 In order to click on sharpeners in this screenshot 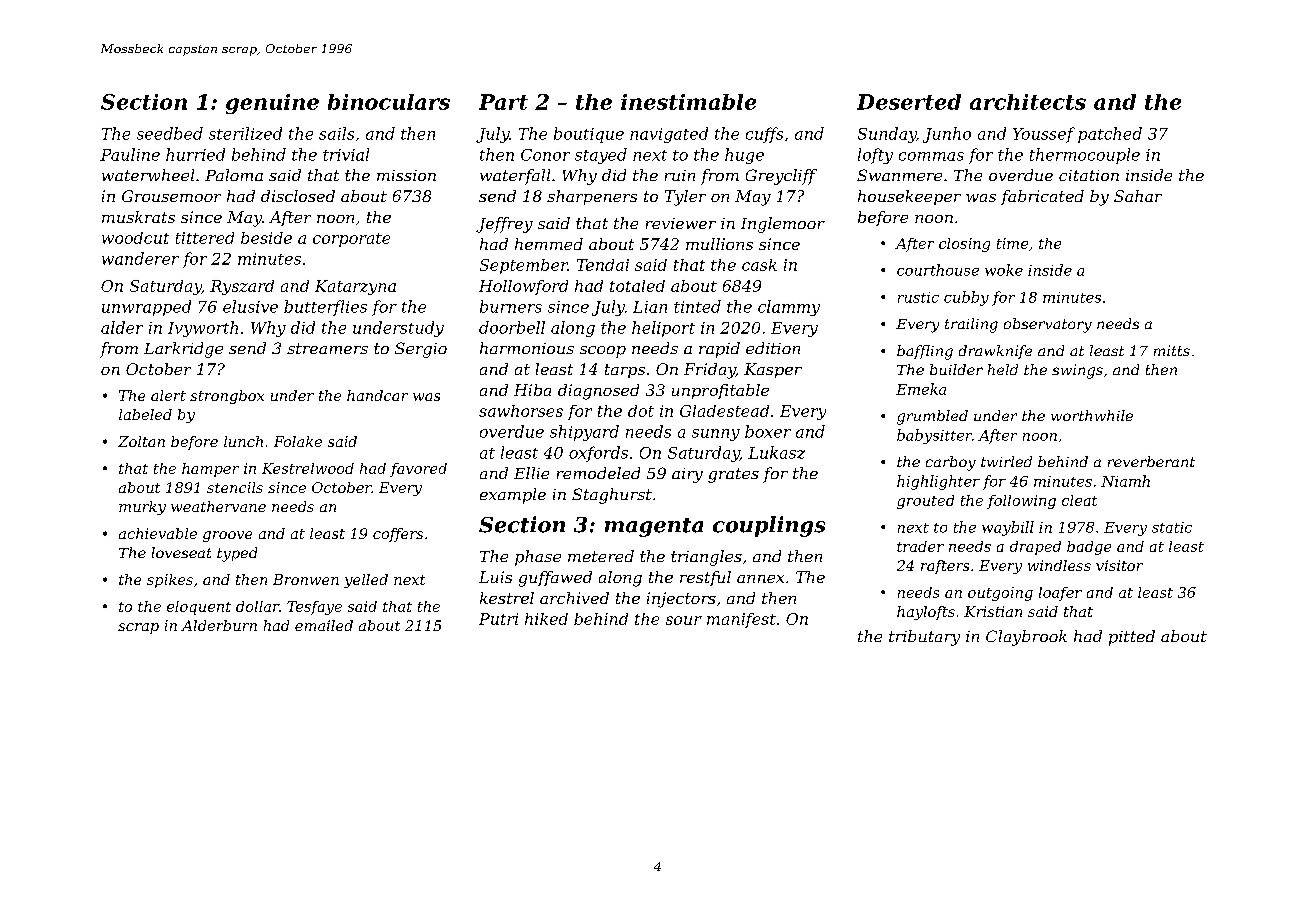, I will do `click(592, 197)`.
